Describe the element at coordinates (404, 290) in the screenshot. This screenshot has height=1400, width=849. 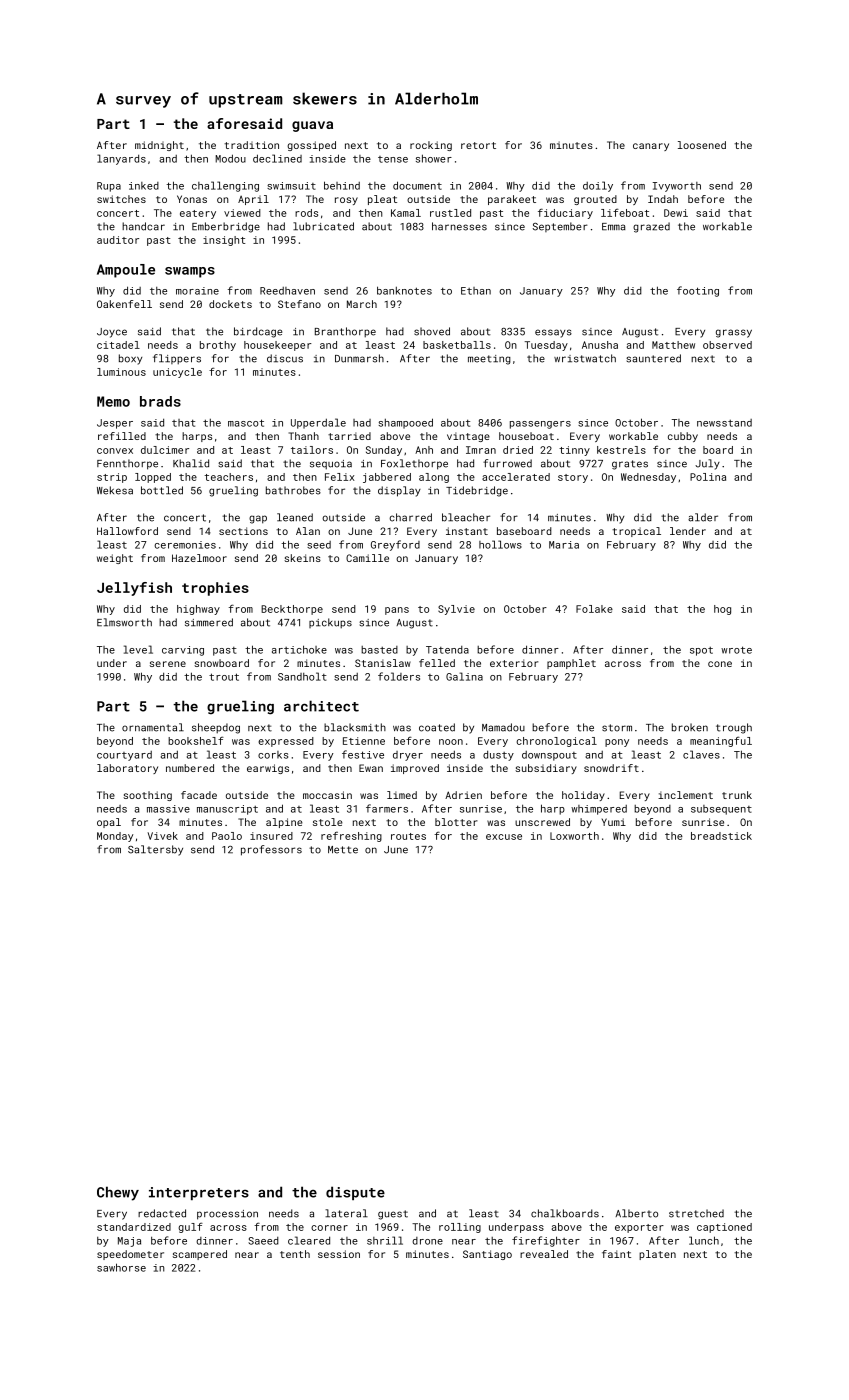
I see `banknotes` at that location.
